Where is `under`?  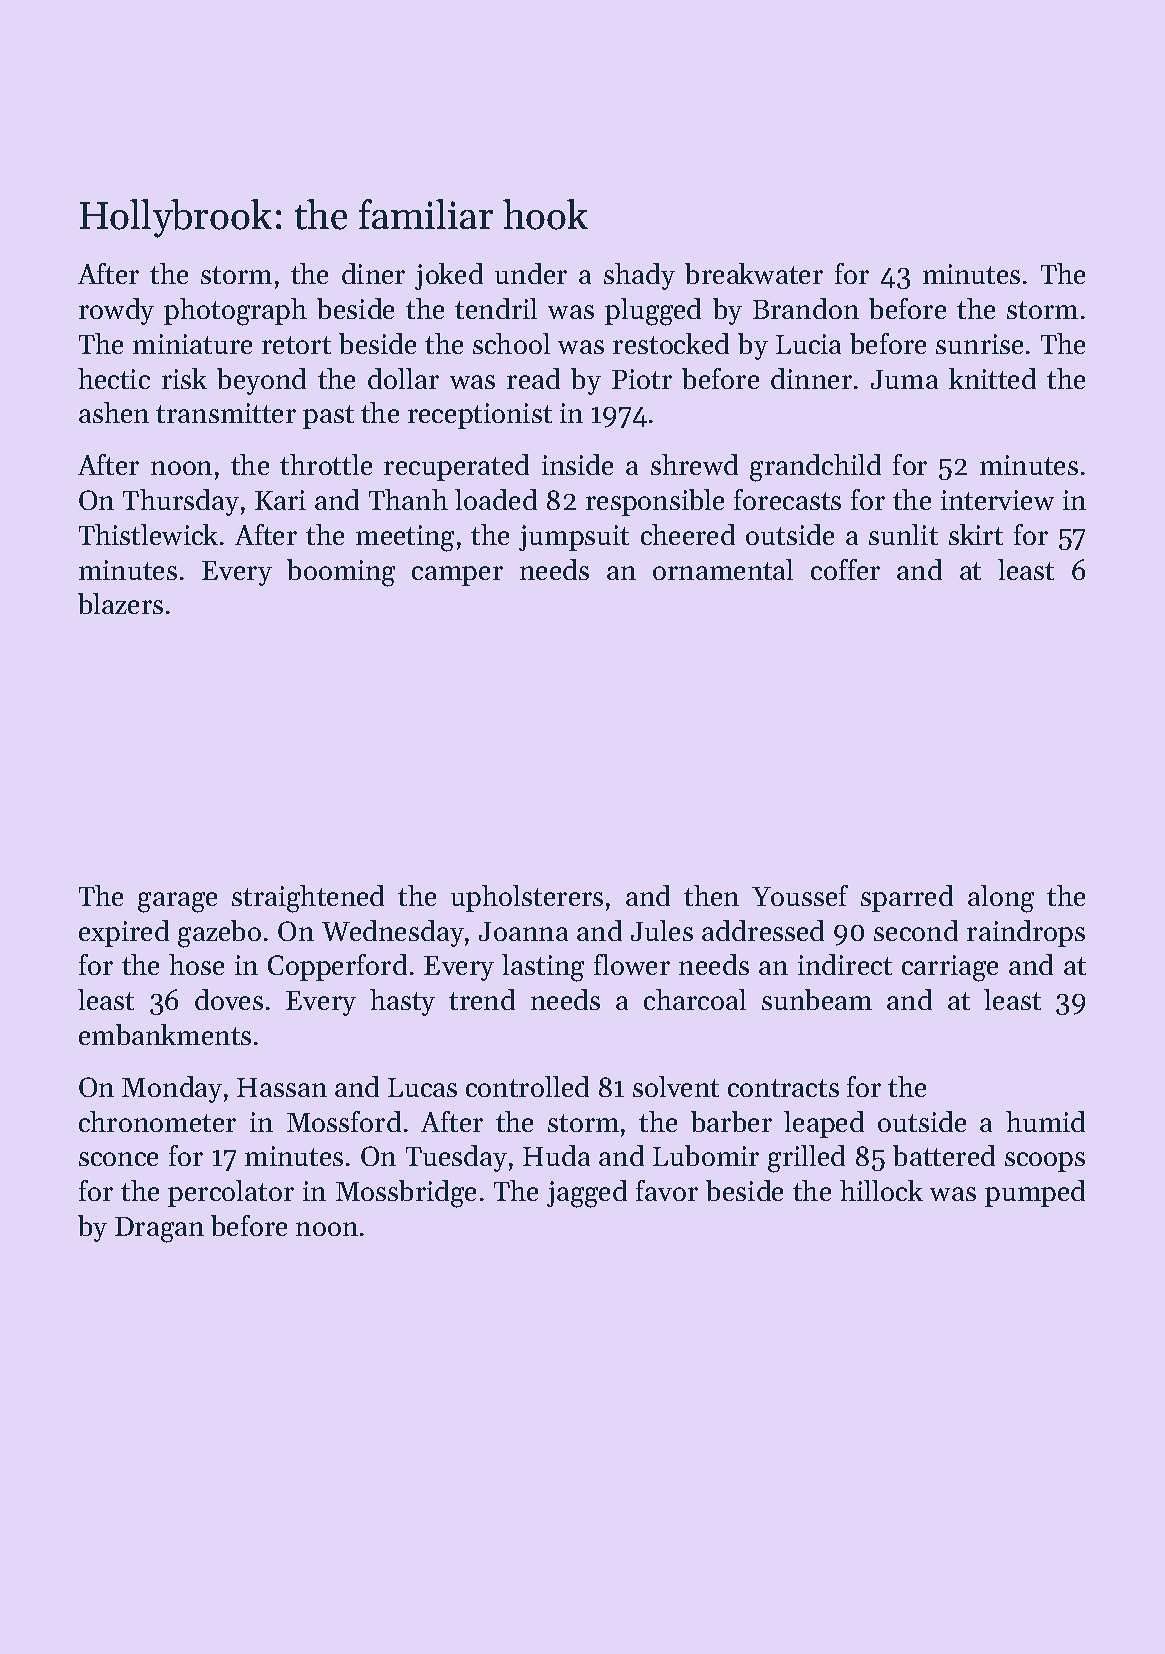
under is located at coordinates (531, 273).
